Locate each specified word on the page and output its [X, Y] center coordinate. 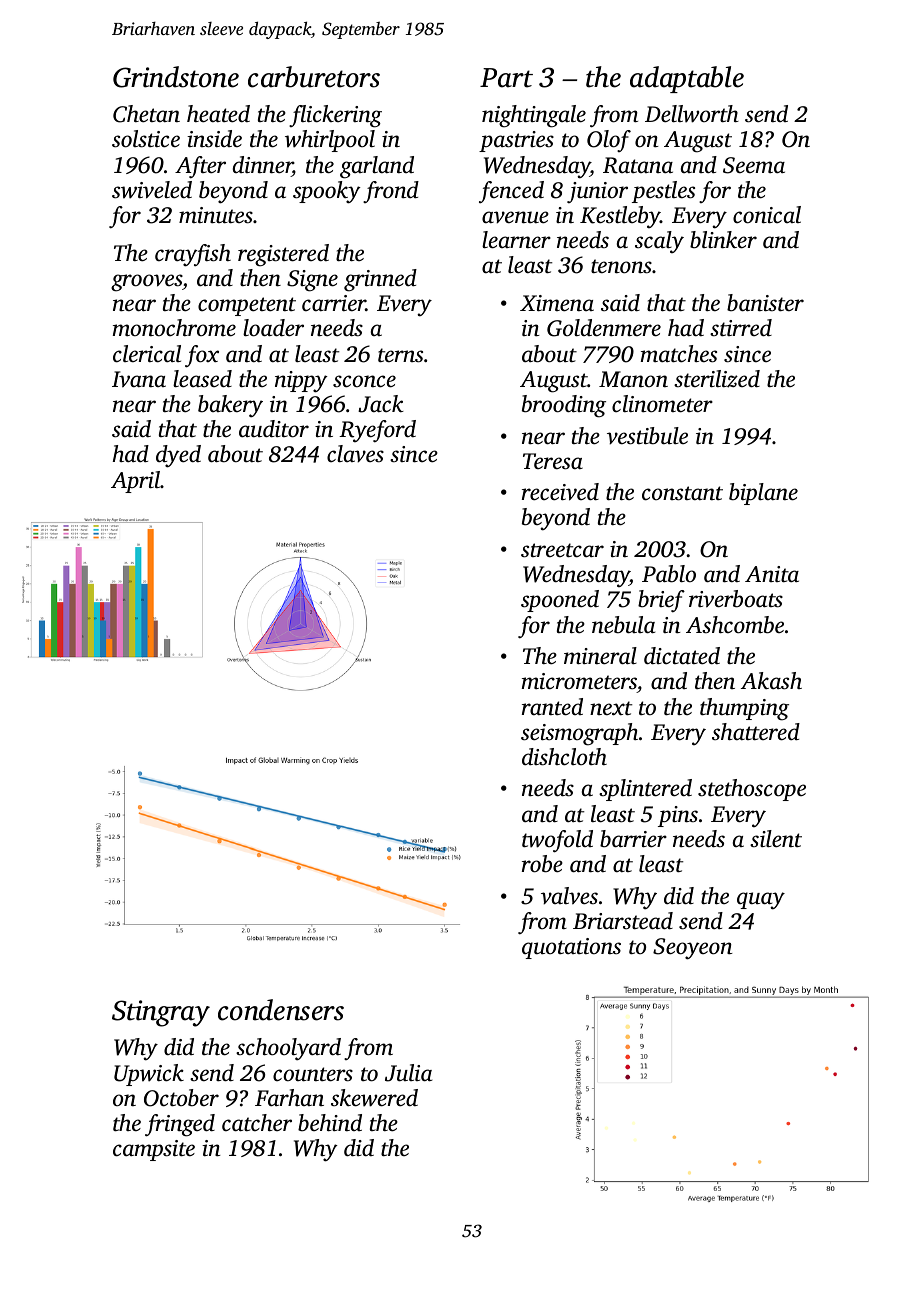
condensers [281, 1010]
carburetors [314, 77]
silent [776, 839]
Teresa [553, 461]
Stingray [161, 1013]
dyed [178, 456]
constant [682, 493]
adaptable [687, 79]
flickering [335, 116]
